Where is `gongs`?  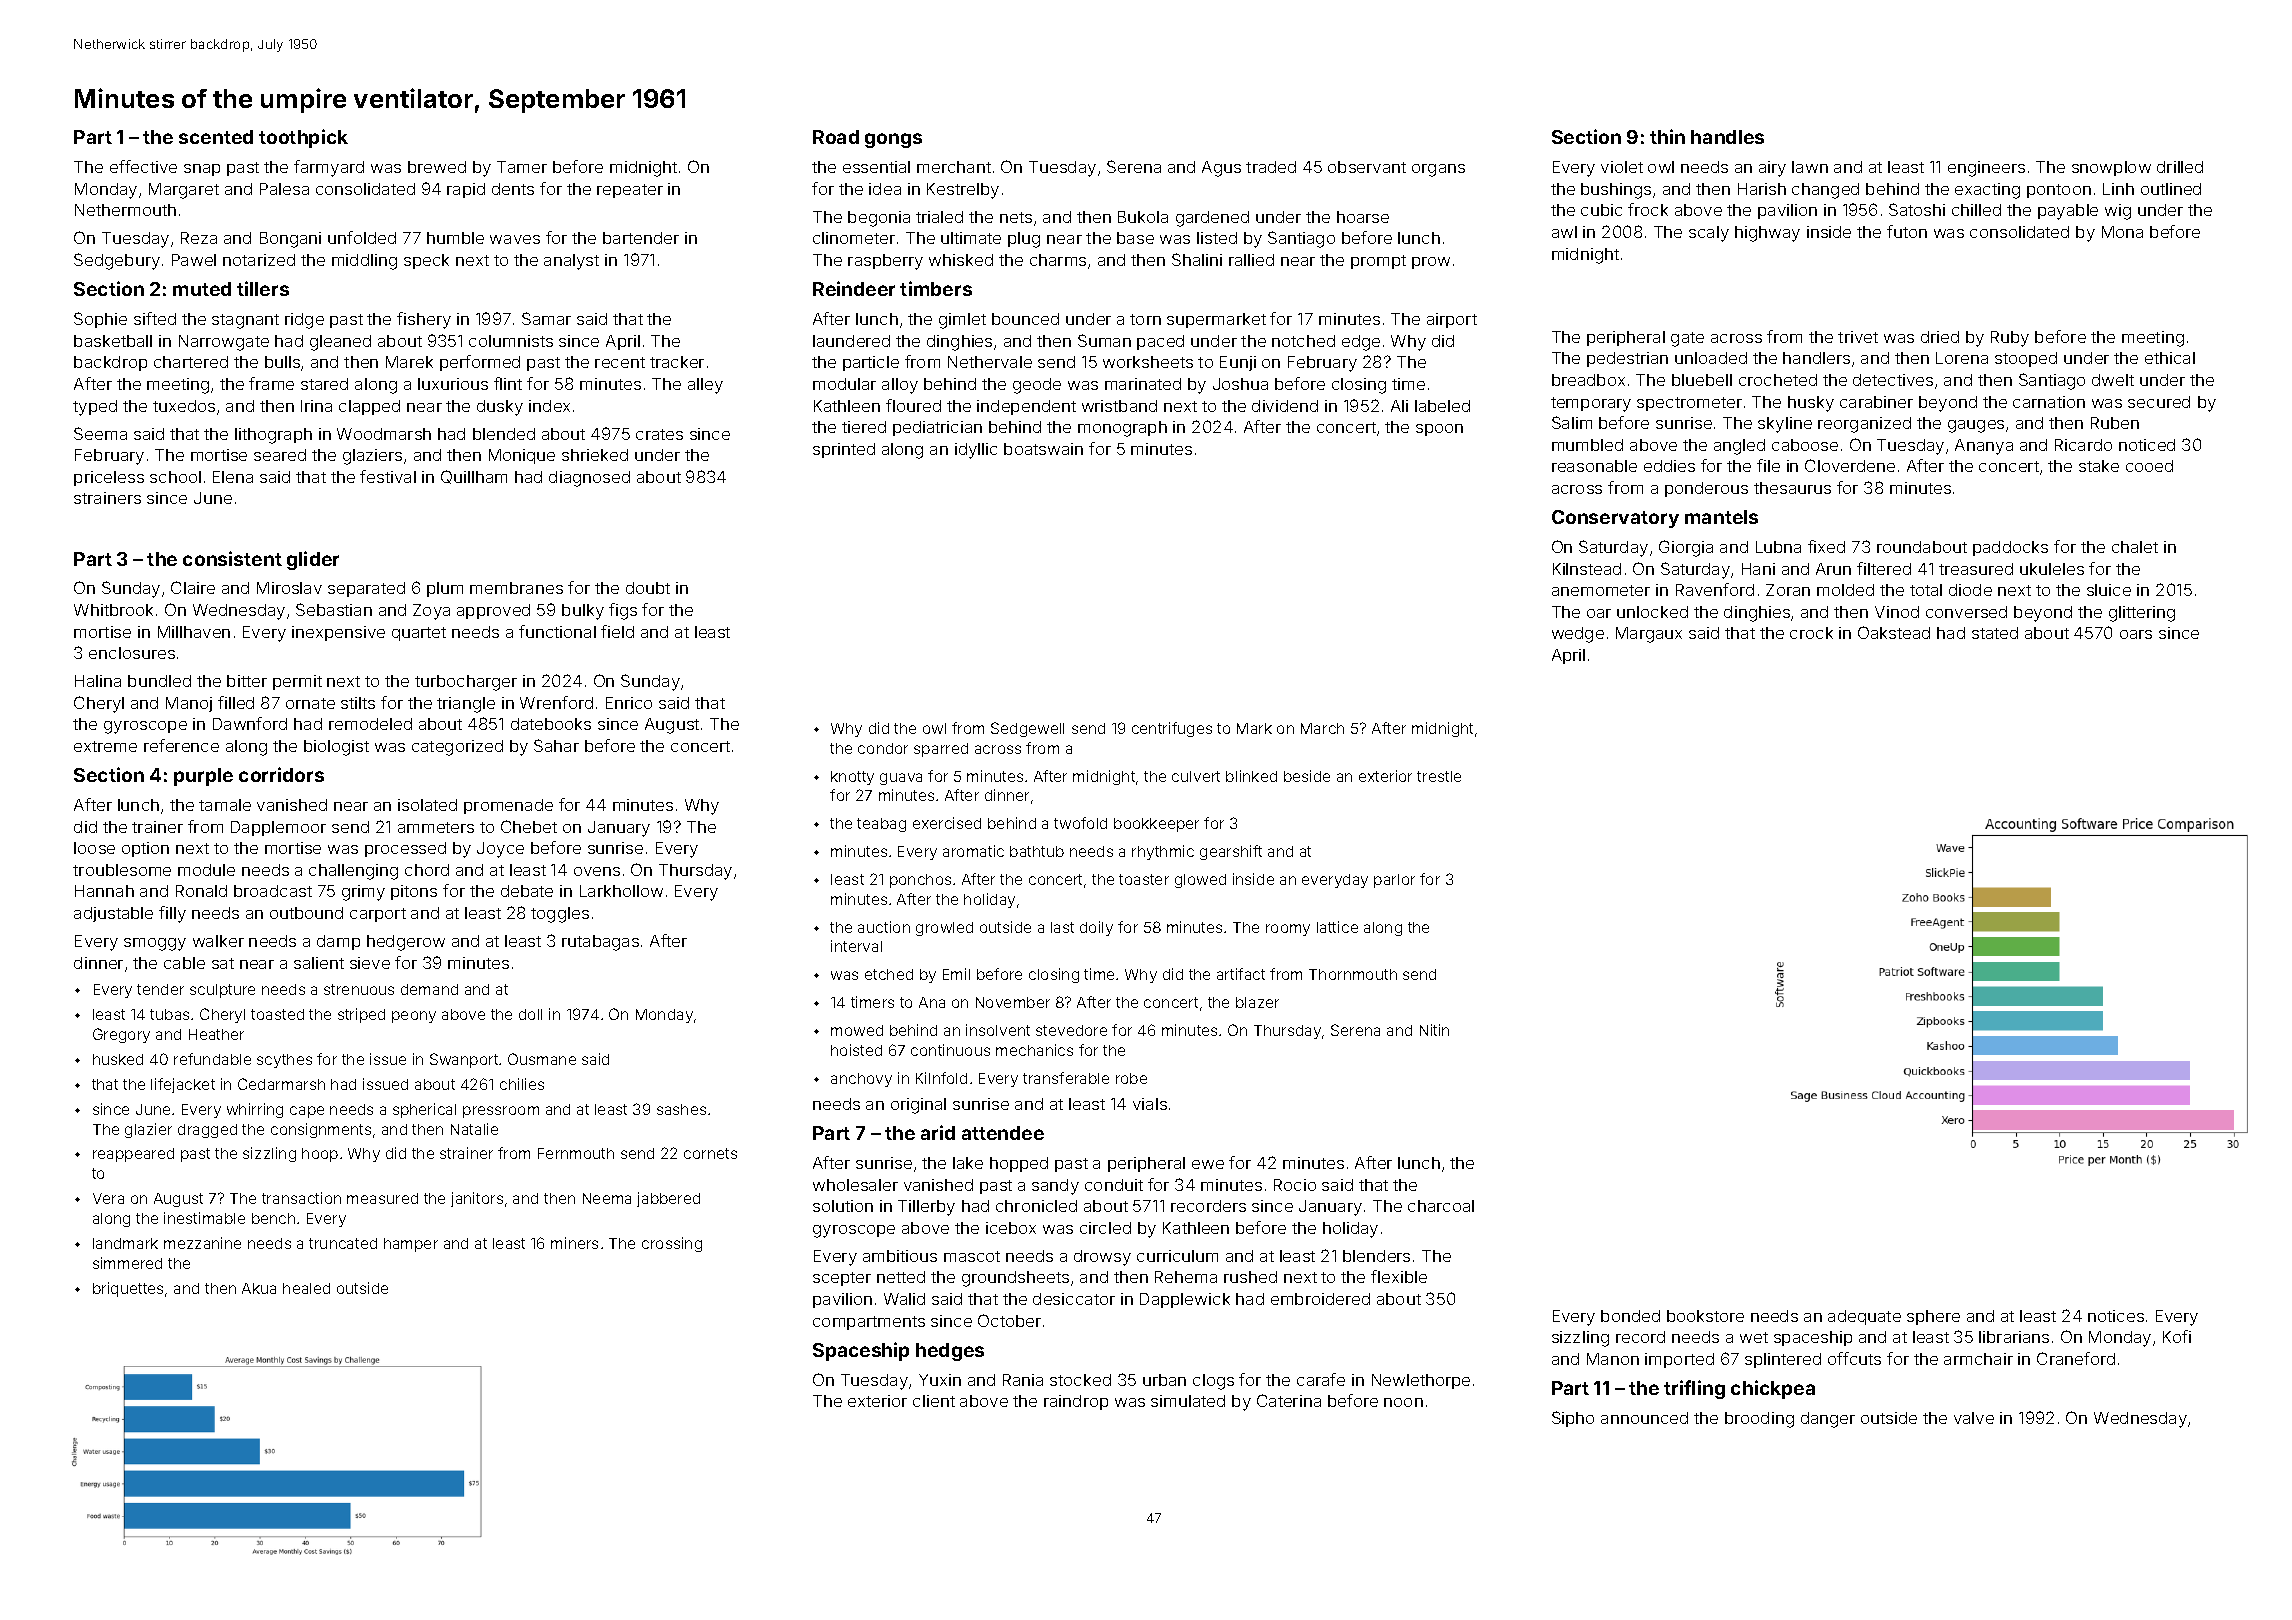 gongs is located at coordinates (893, 140).
